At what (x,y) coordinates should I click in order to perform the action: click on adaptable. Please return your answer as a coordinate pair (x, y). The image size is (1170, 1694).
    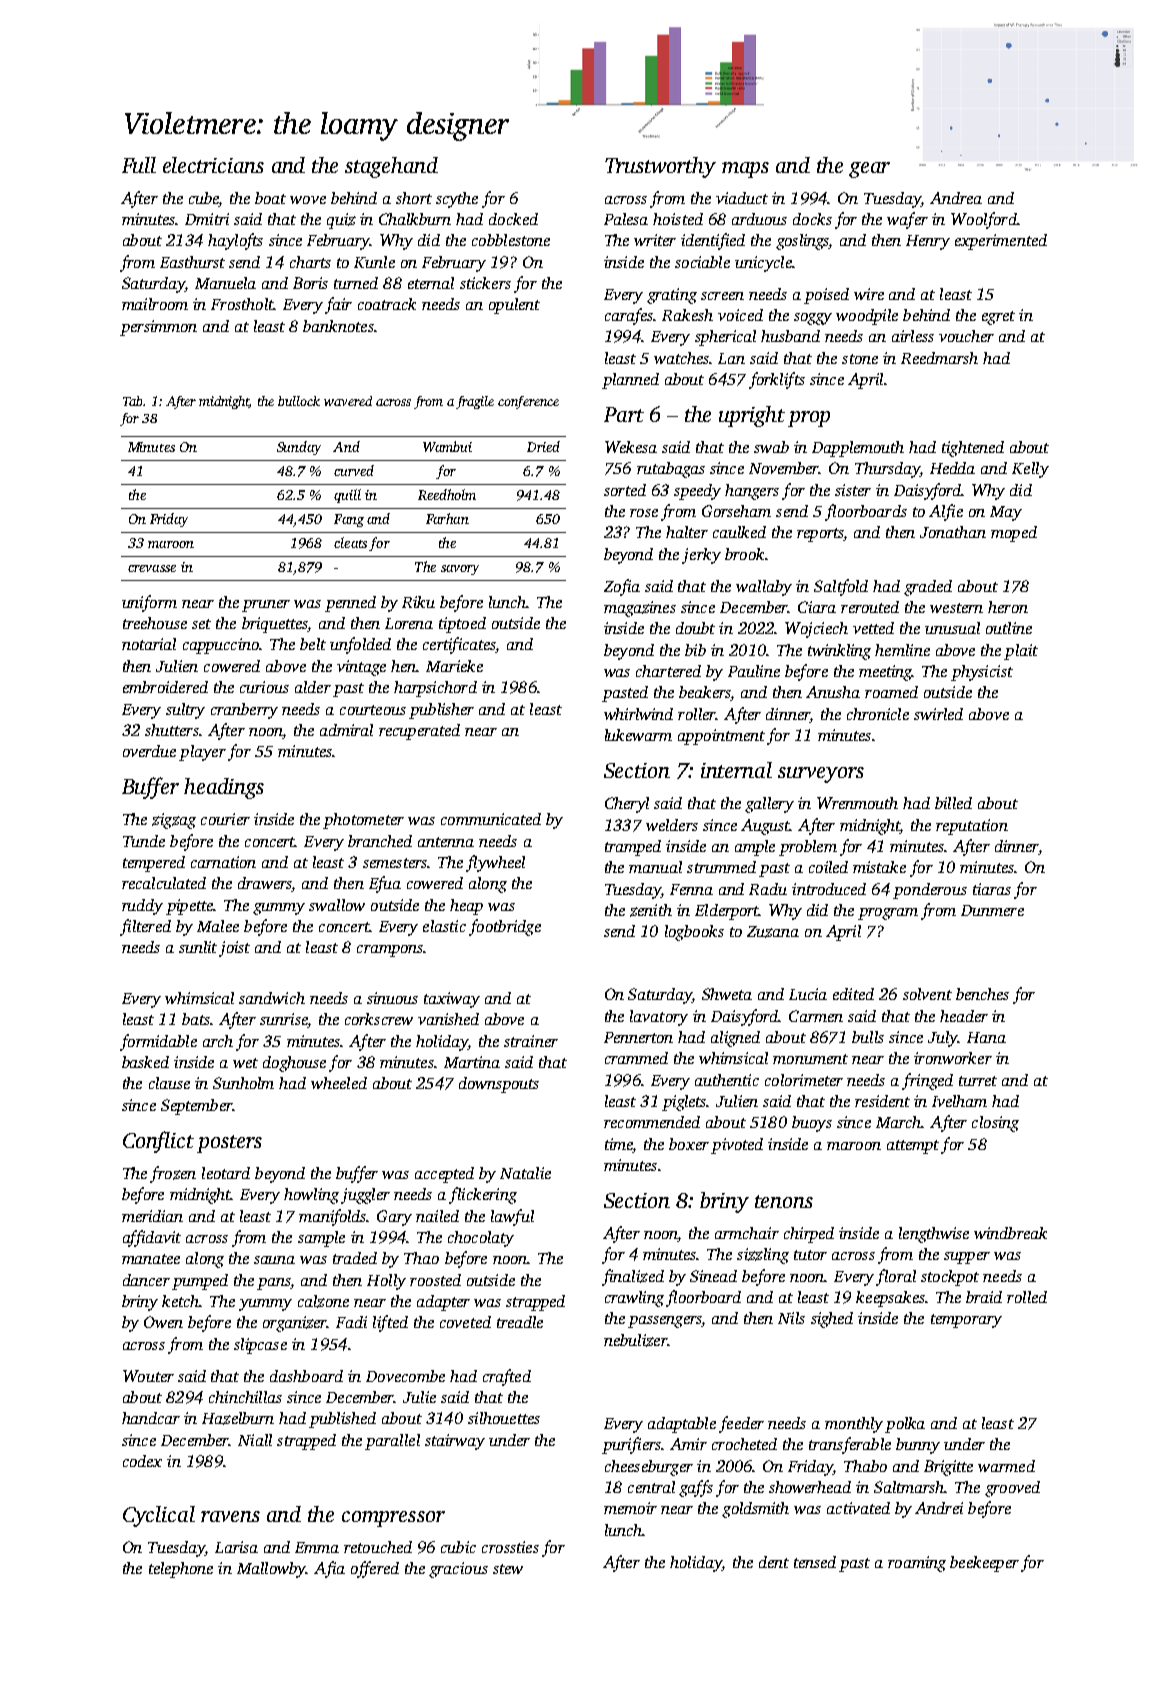
    Looking at the image, I should click on (682, 1425).
